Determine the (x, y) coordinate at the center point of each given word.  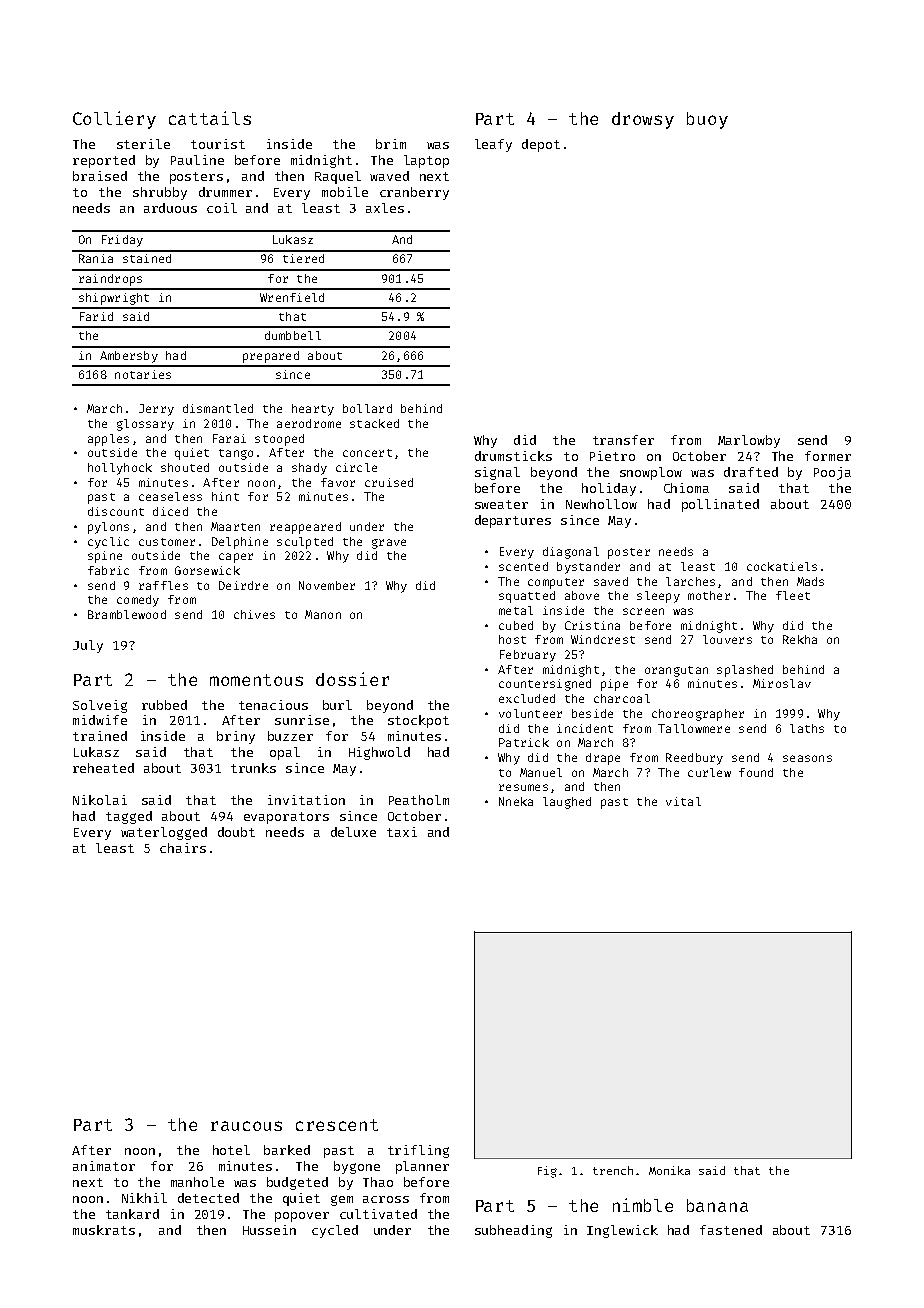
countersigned (545, 685)
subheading (513, 1231)
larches (690, 581)
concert (367, 453)
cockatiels (782, 566)
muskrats (104, 1230)
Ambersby (129, 357)
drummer (225, 192)
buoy (707, 120)
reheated (103, 768)
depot (541, 145)
